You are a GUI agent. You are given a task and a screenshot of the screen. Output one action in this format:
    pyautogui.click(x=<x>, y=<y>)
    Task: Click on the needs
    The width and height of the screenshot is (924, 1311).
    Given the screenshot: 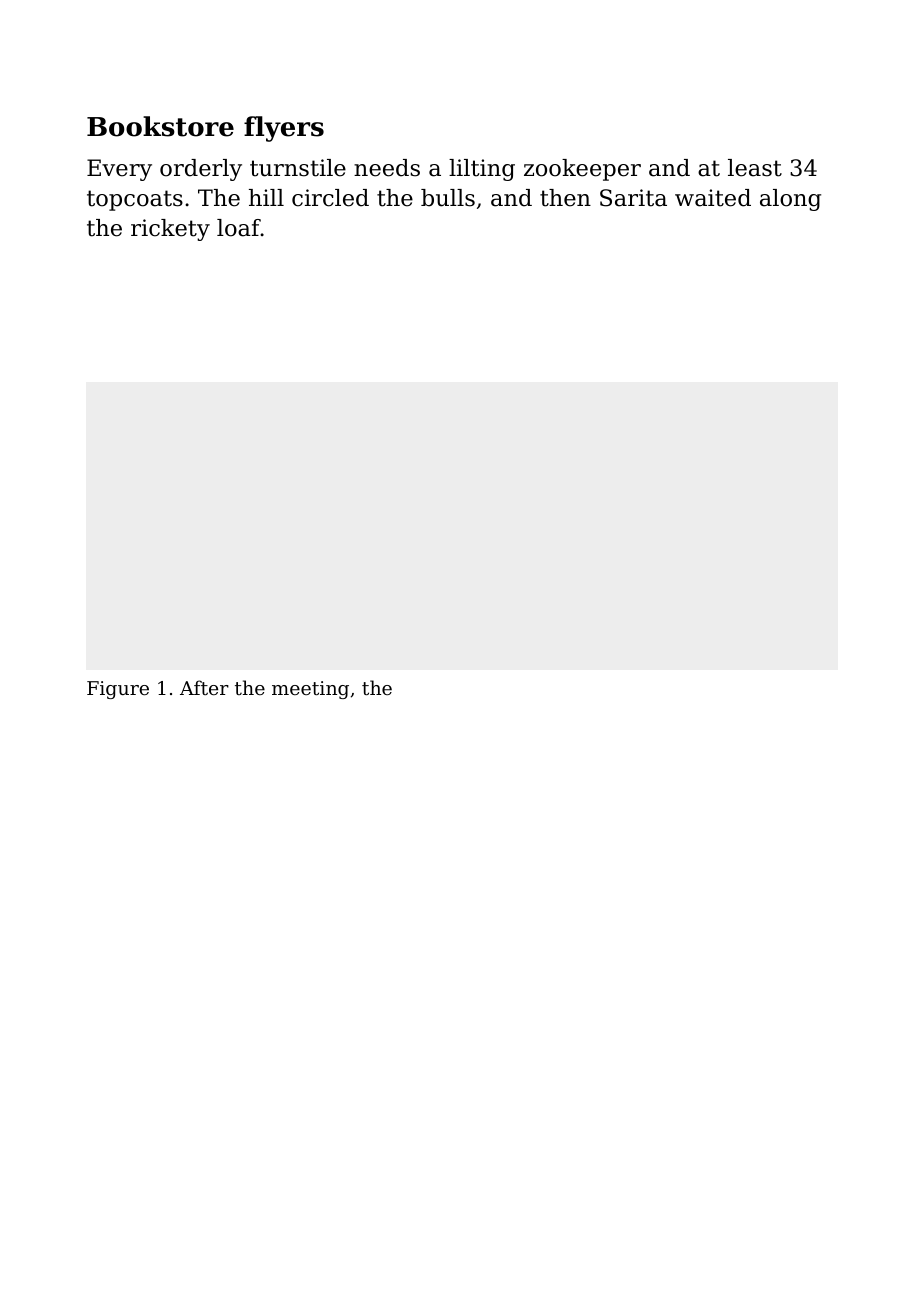 What is the action you would take?
    pyautogui.click(x=387, y=168)
